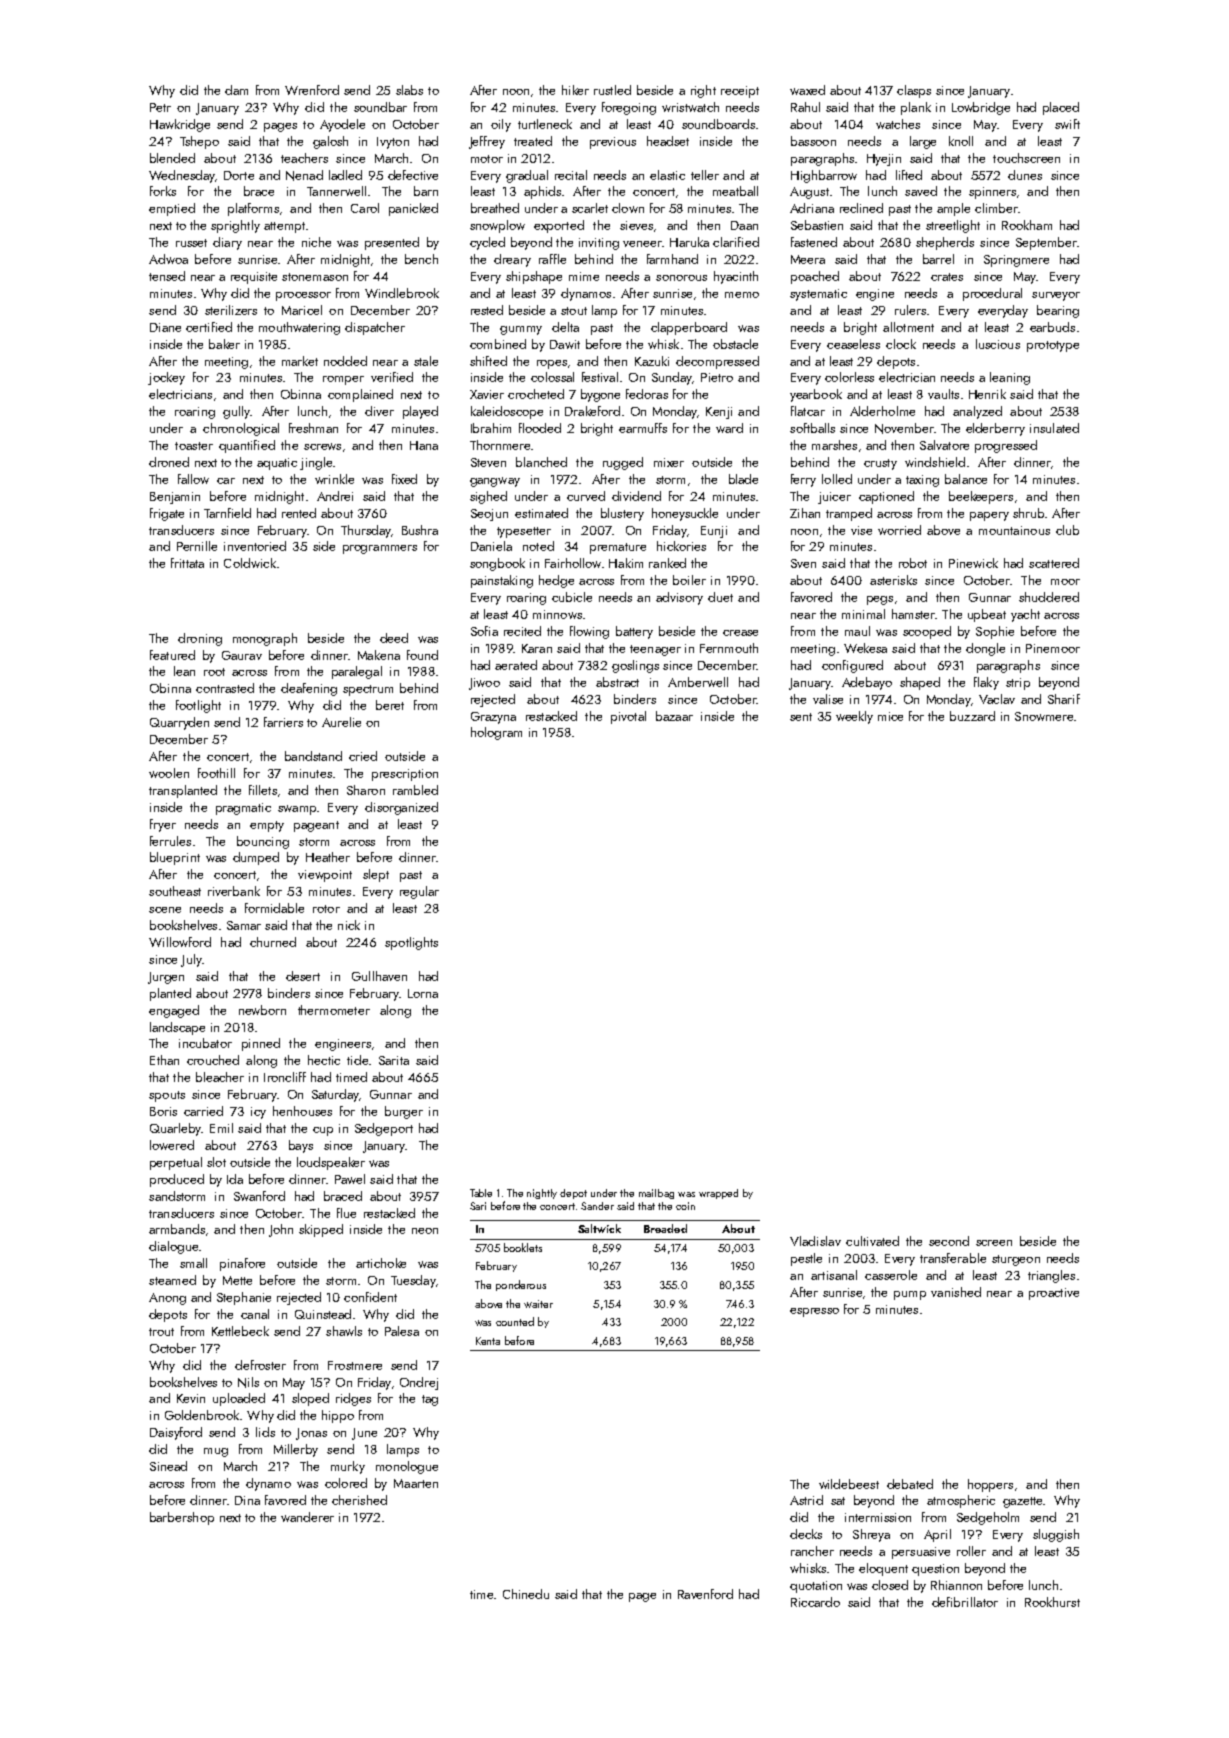 This screenshot has width=1229, height=1738. I want to click on mice, so click(890, 716).
